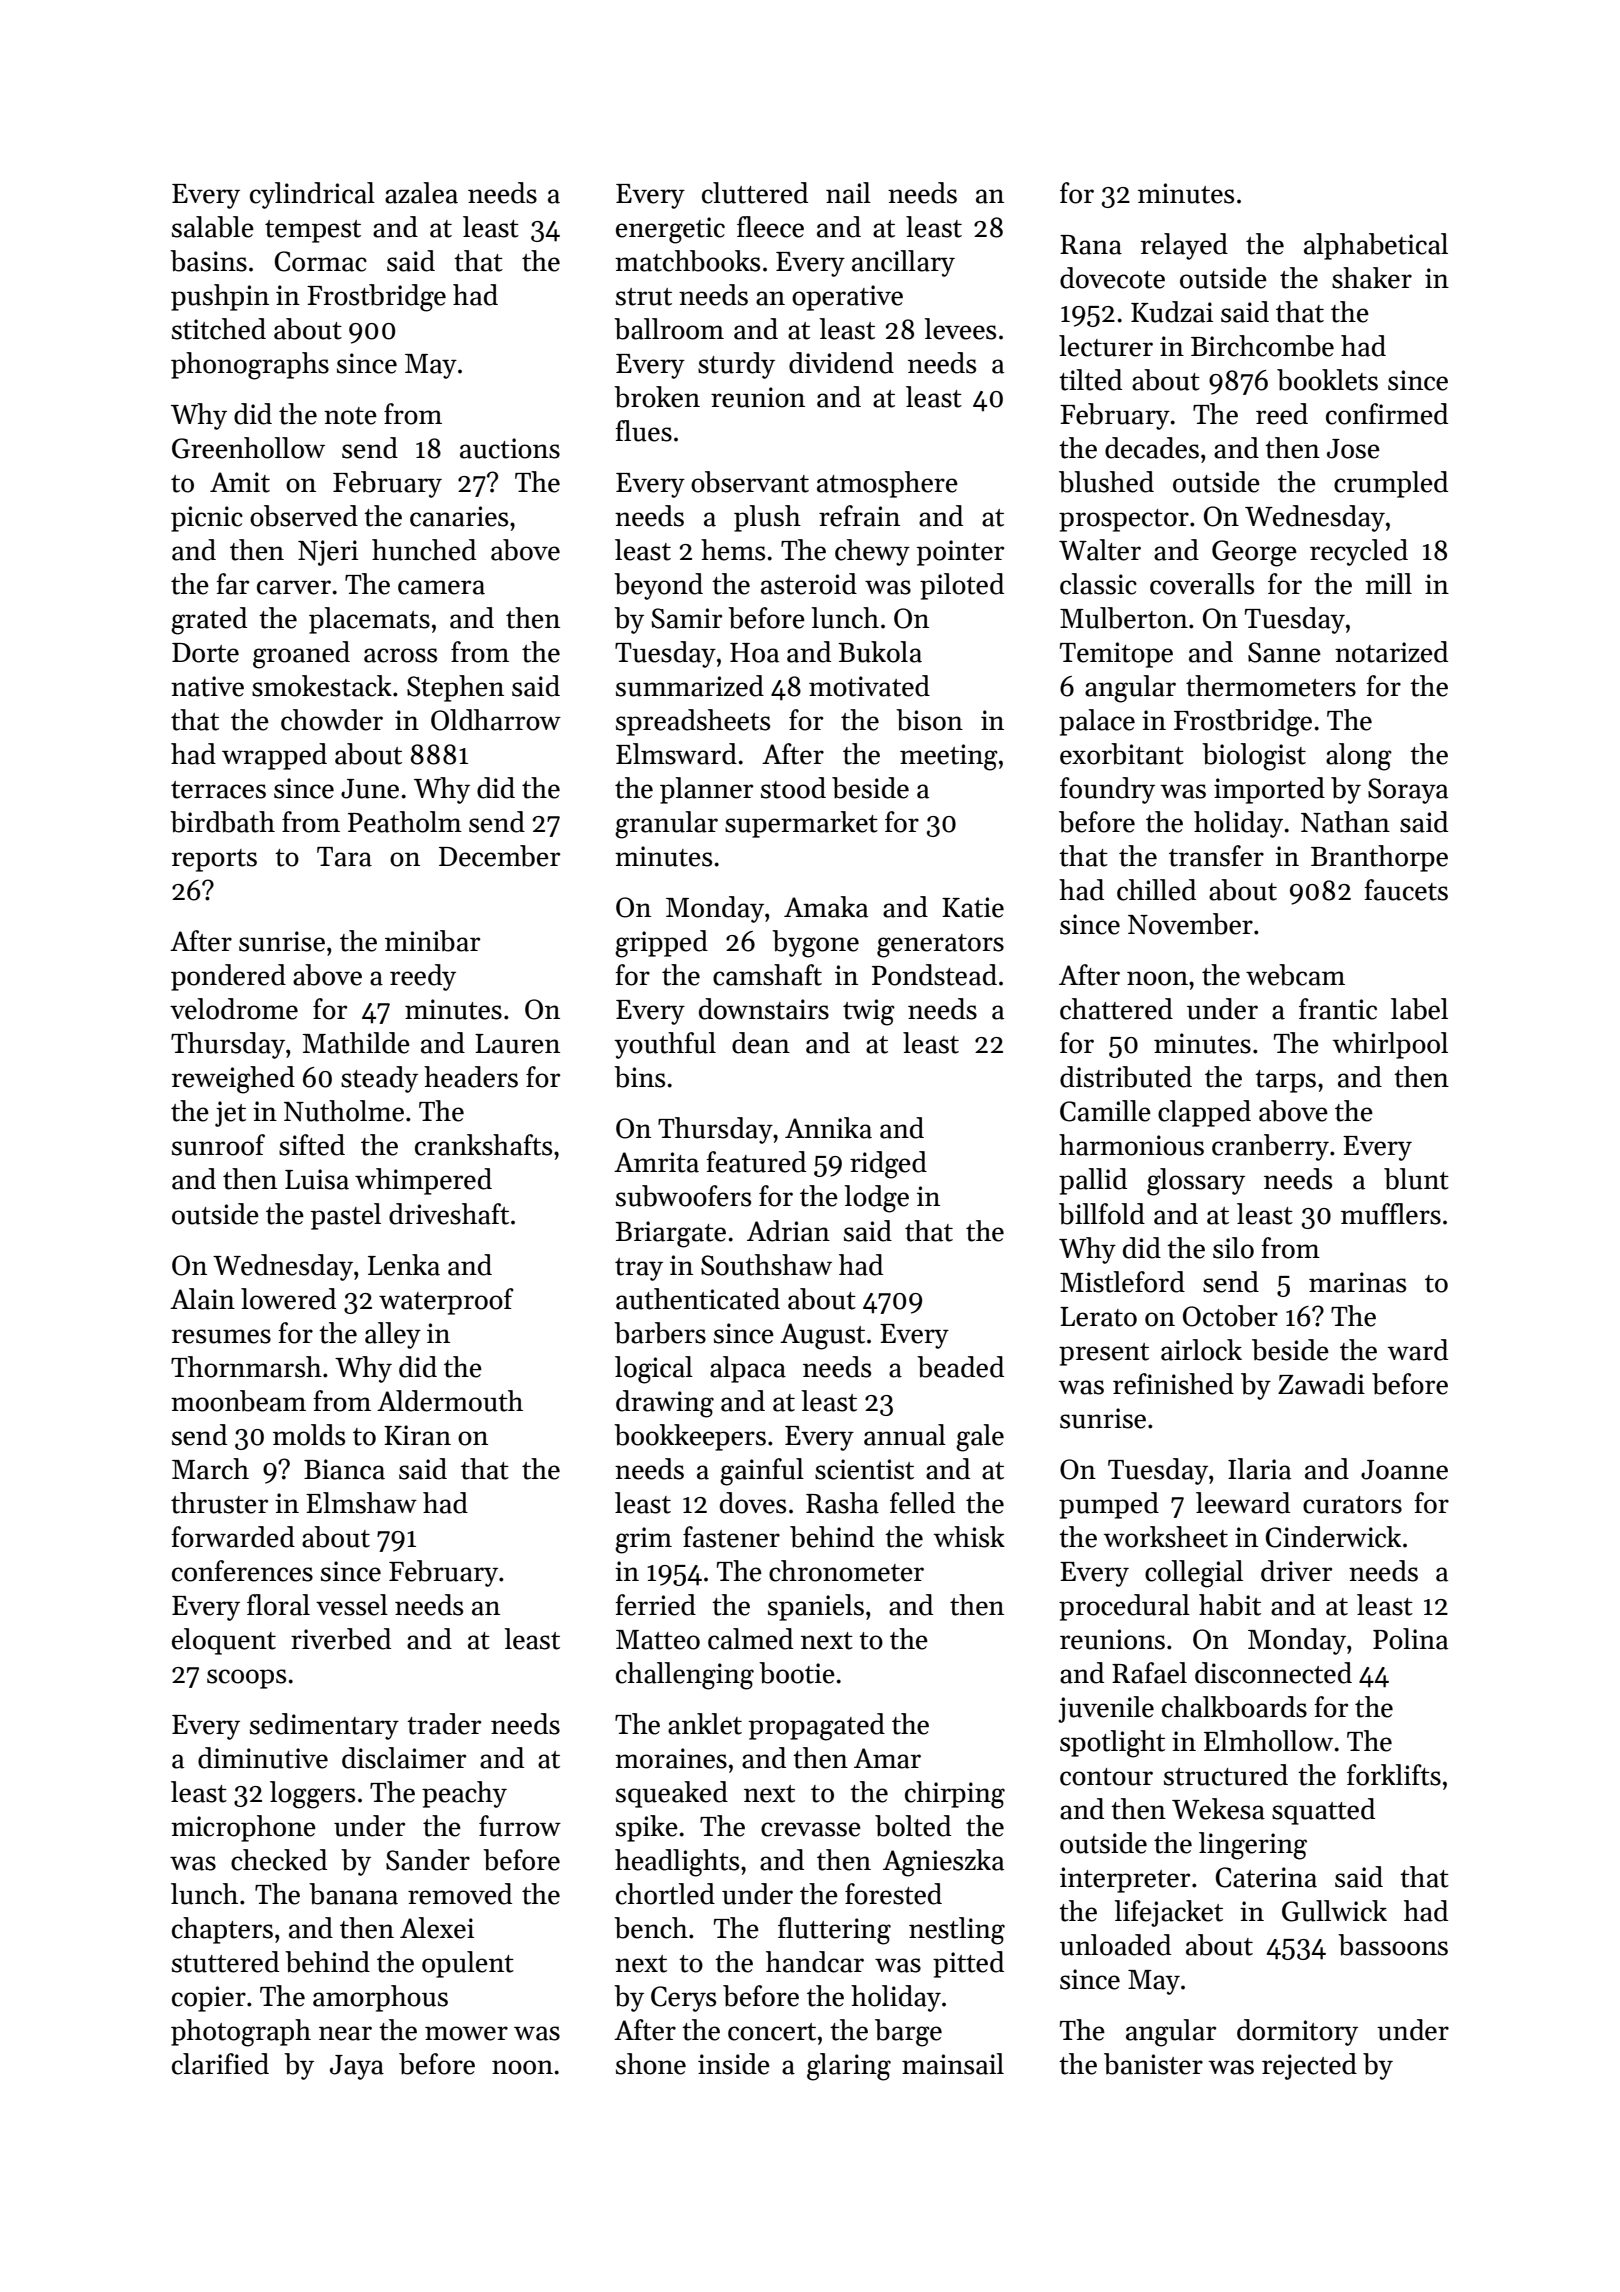 The height and width of the page is (2292, 1620). What do you see at coordinates (312, 195) in the page?
I see `cylindrical` at bounding box center [312, 195].
